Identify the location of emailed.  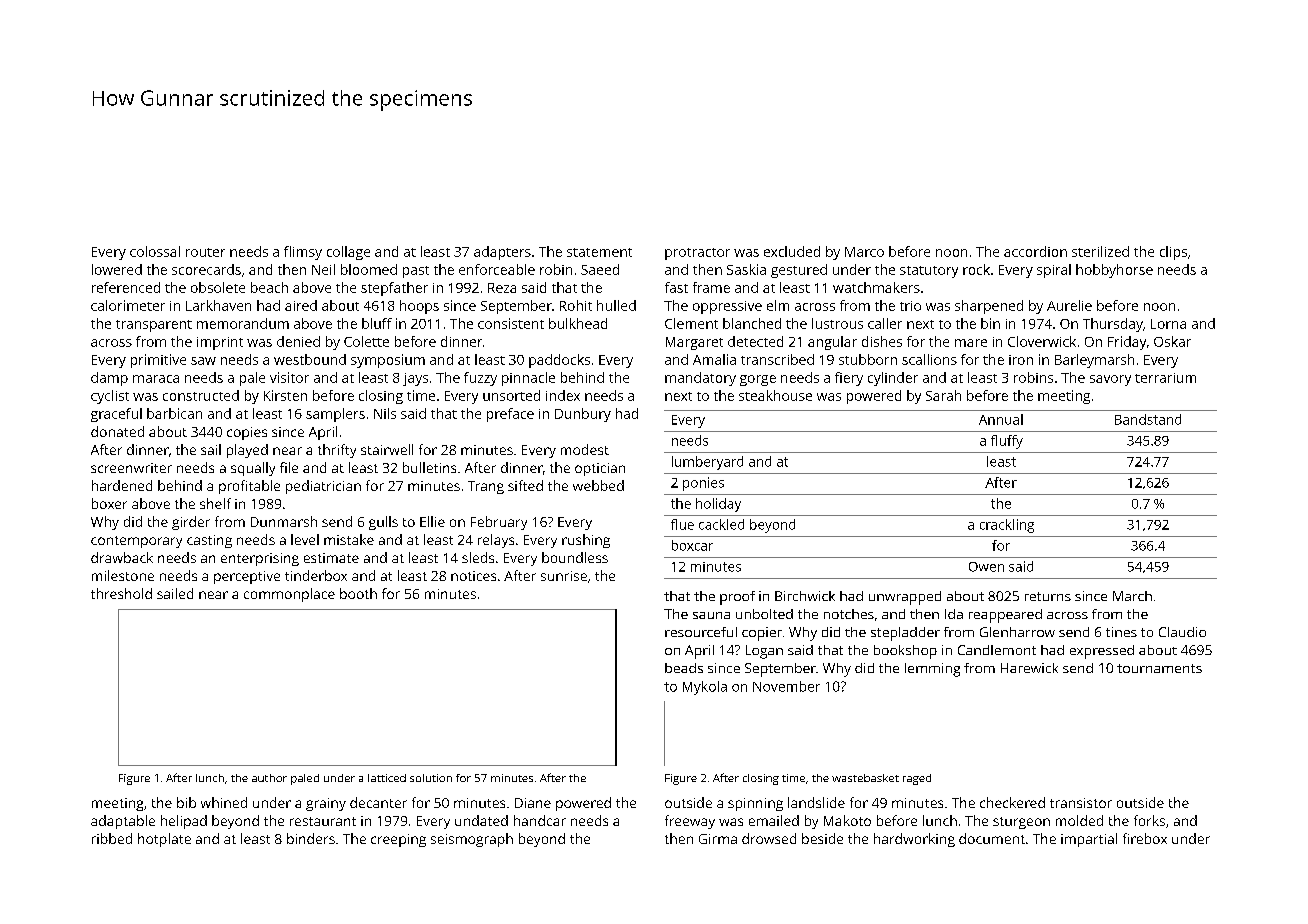
(774, 820).
